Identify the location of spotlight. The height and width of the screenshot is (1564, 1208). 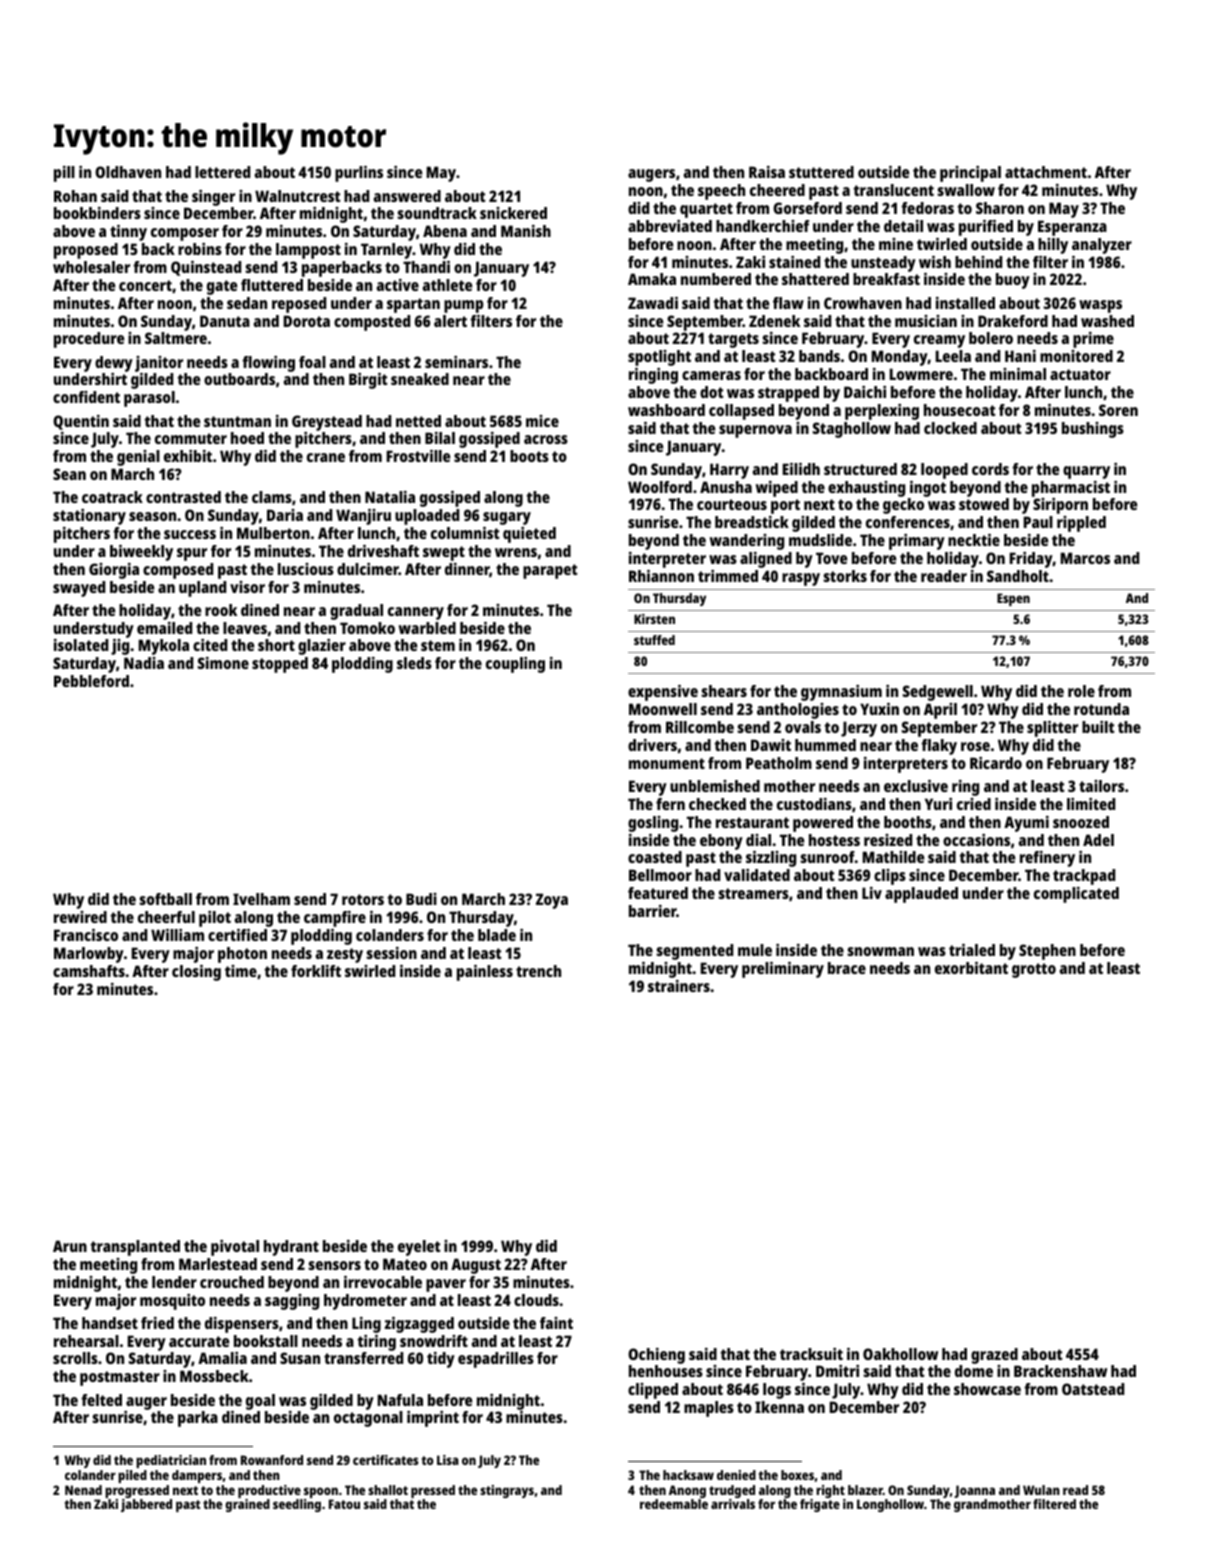
(659, 358).
